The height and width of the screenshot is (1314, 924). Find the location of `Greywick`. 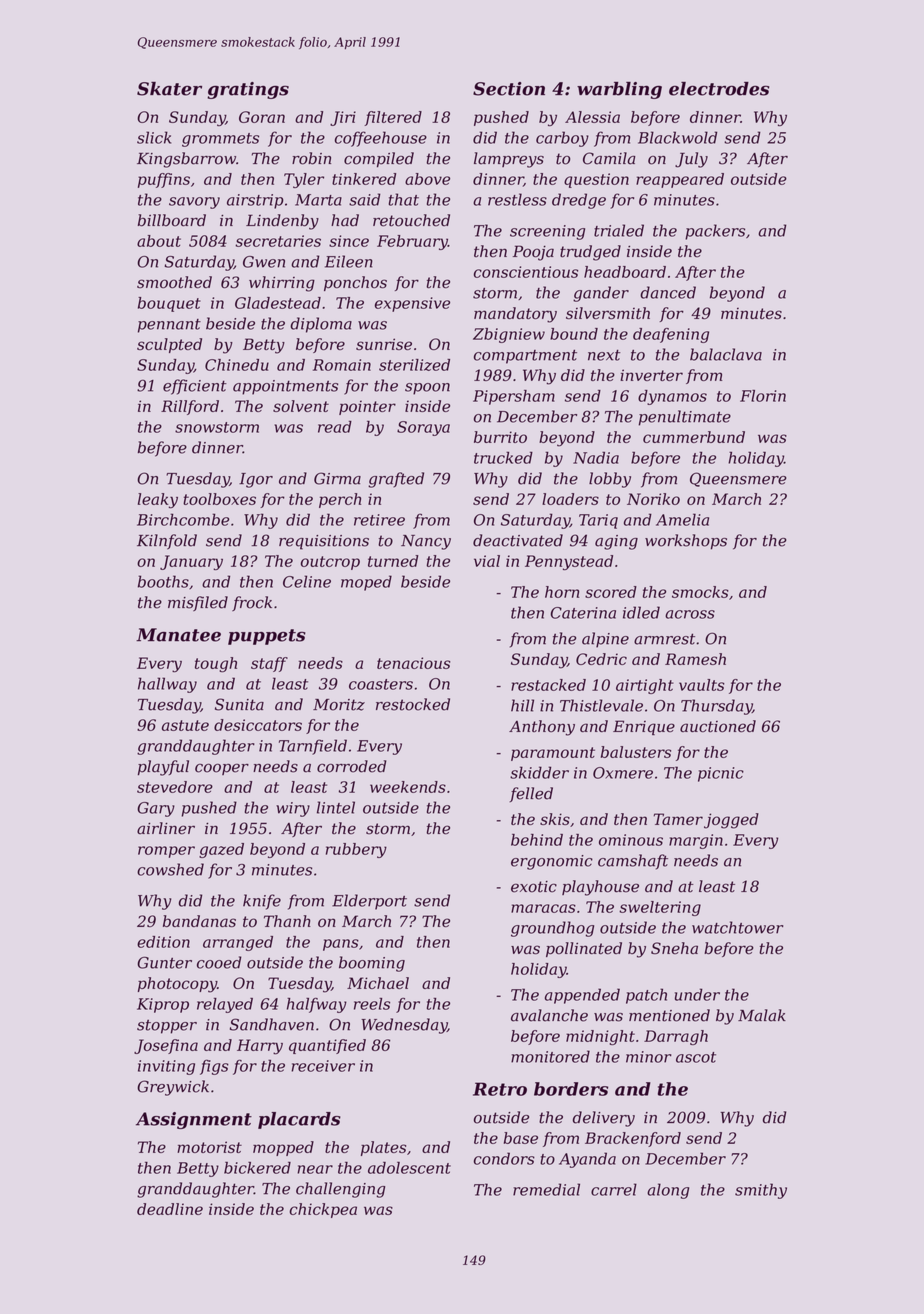

Greywick is located at coordinates (173, 1088).
